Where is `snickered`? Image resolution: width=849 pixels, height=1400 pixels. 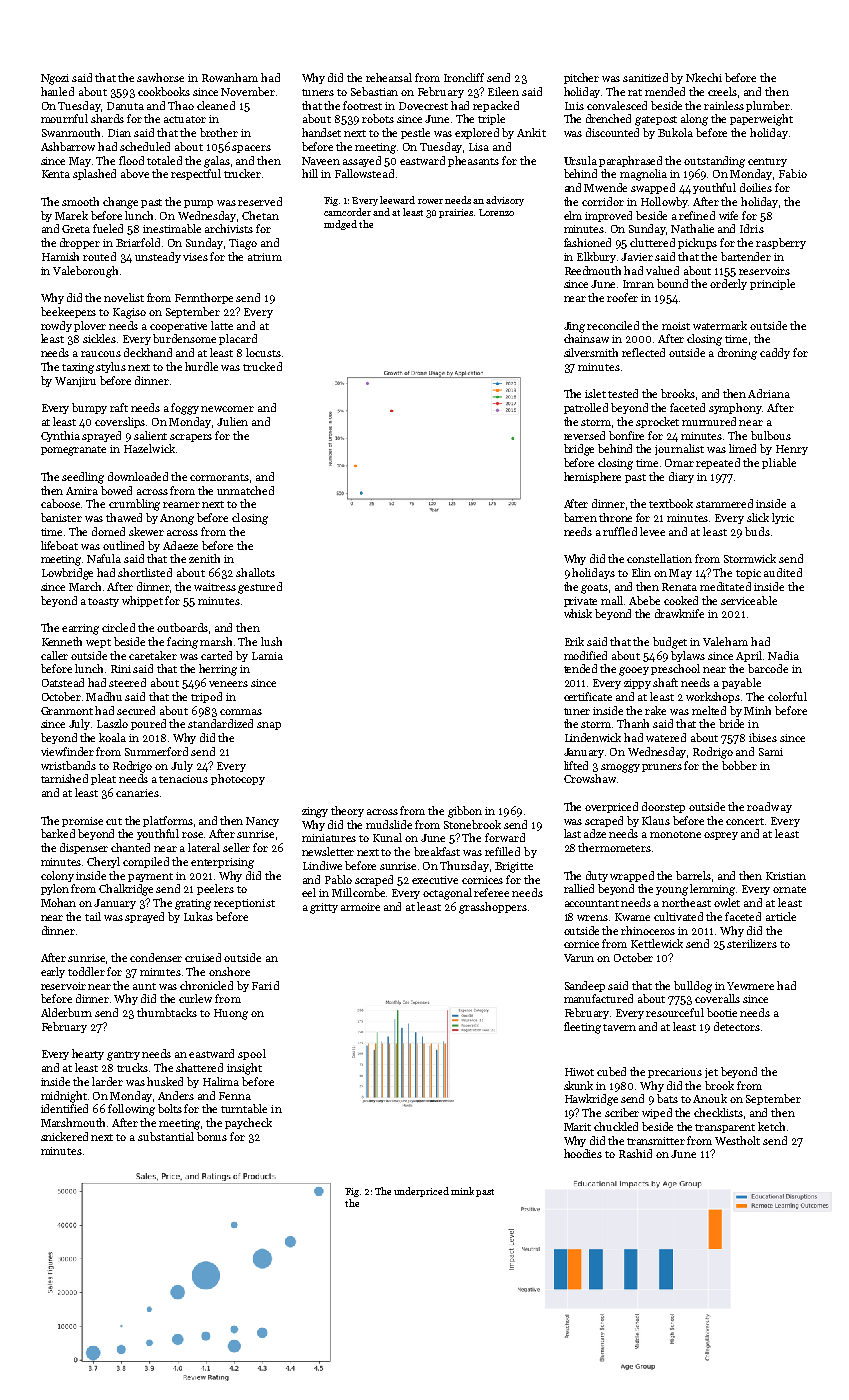
snickered is located at coordinates (64, 1136).
